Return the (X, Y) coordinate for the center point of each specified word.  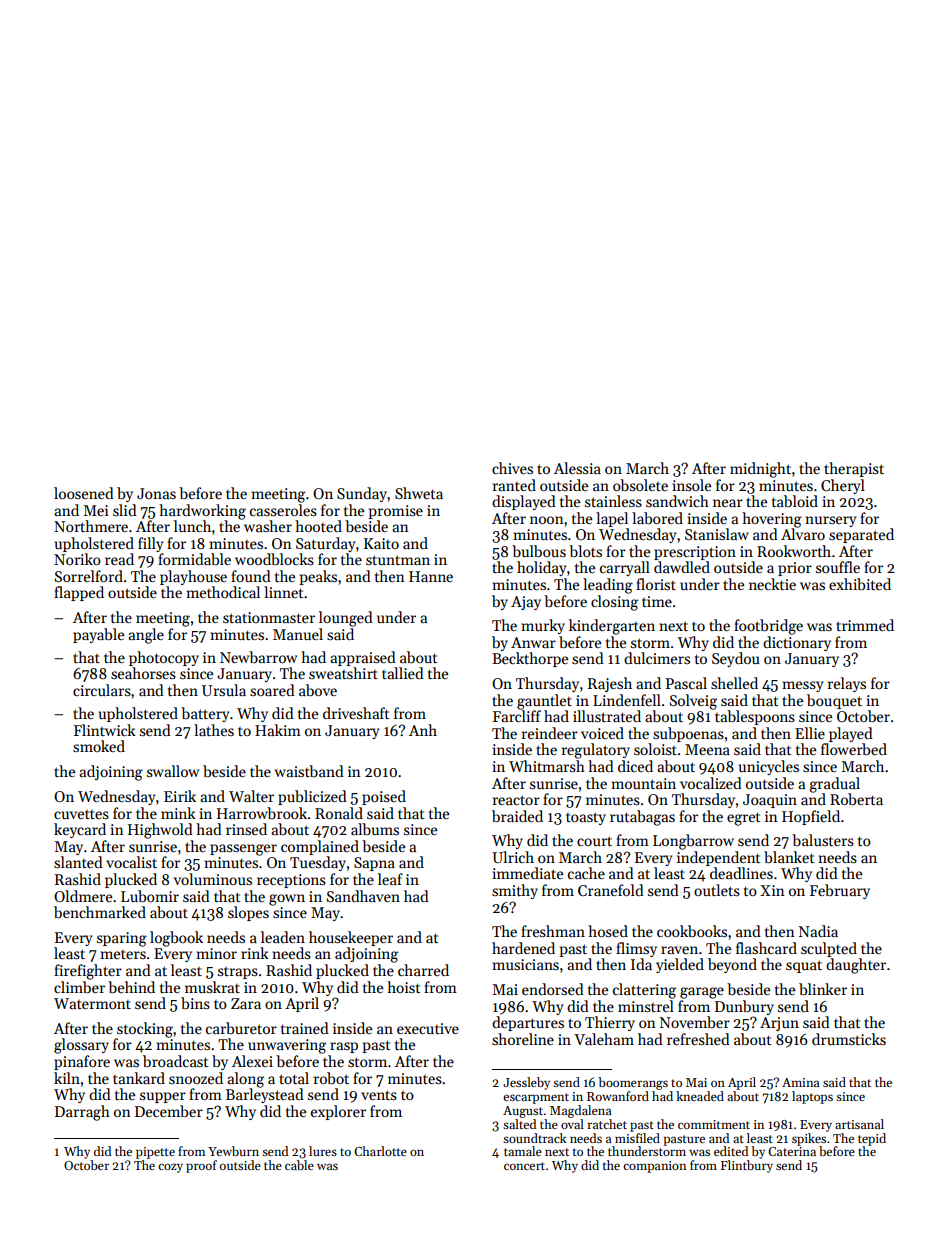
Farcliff (517, 716)
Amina (801, 1082)
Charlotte (380, 1151)
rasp (344, 1047)
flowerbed (854, 749)
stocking (145, 1030)
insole (691, 485)
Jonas (156, 493)
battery (205, 714)
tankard (139, 1078)
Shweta (419, 493)
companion (654, 1167)
